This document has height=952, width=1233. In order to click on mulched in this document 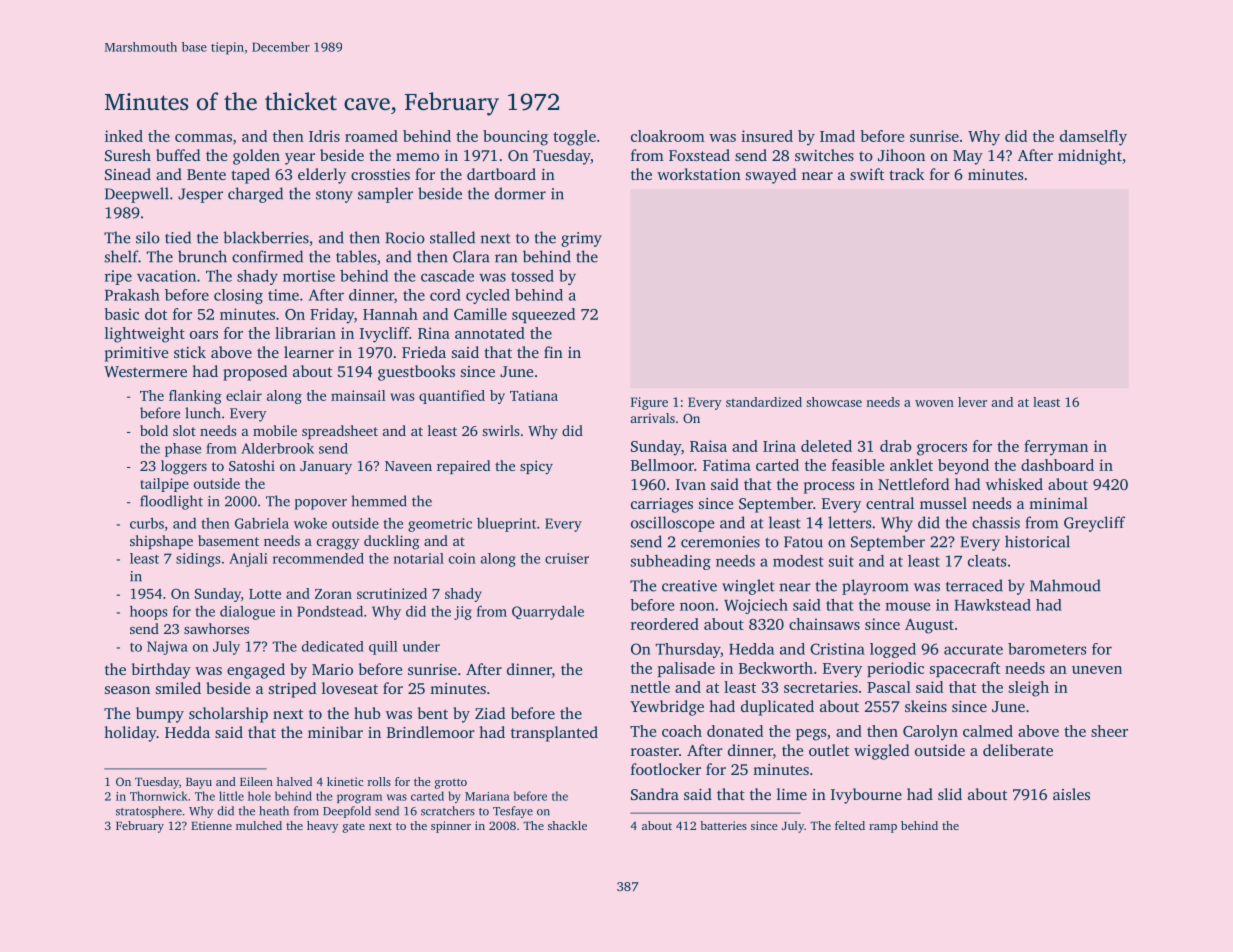, I will do `click(259, 825)`.
